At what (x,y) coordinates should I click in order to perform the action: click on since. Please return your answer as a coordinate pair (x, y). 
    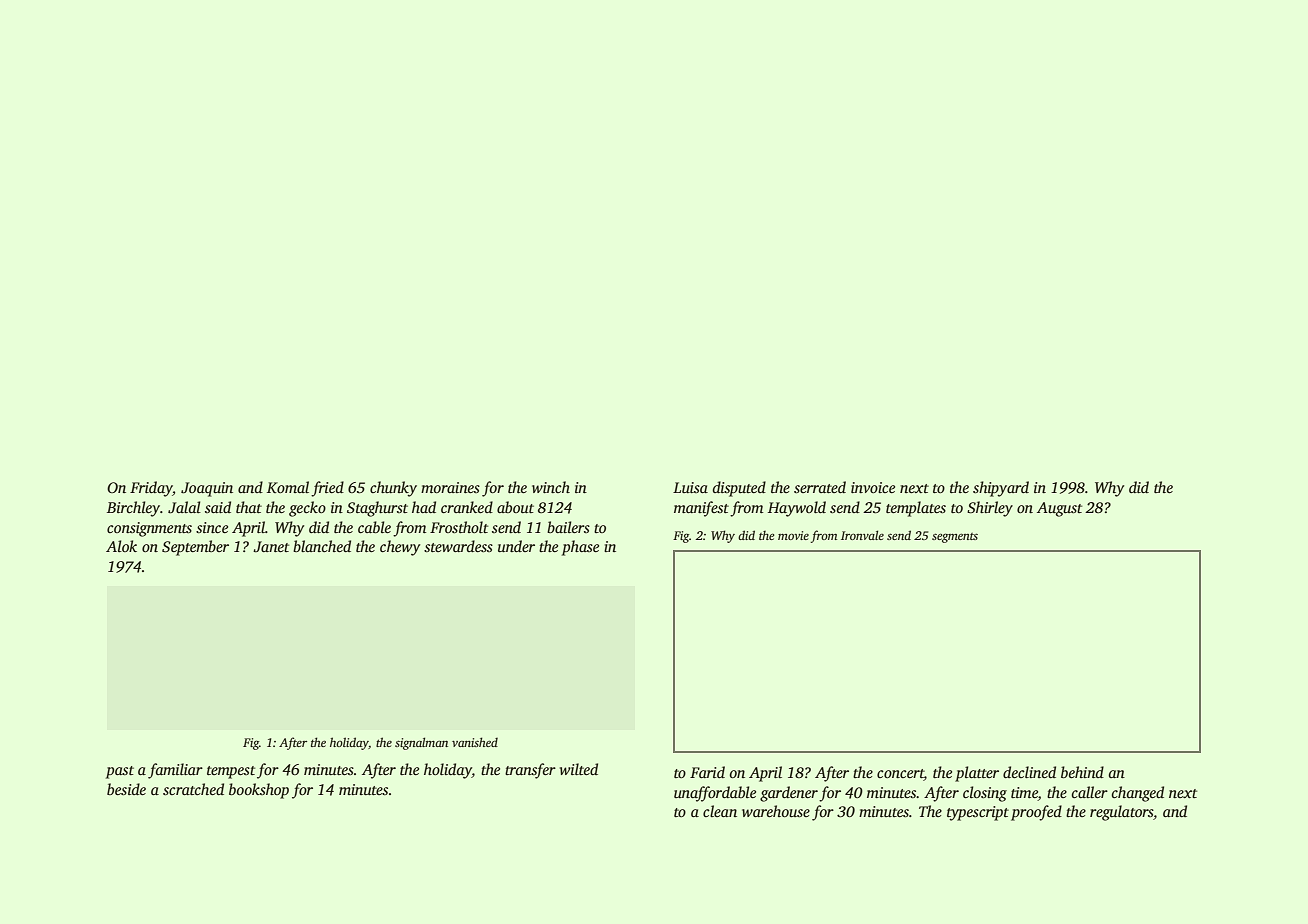
    Looking at the image, I should click on (212, 527).
